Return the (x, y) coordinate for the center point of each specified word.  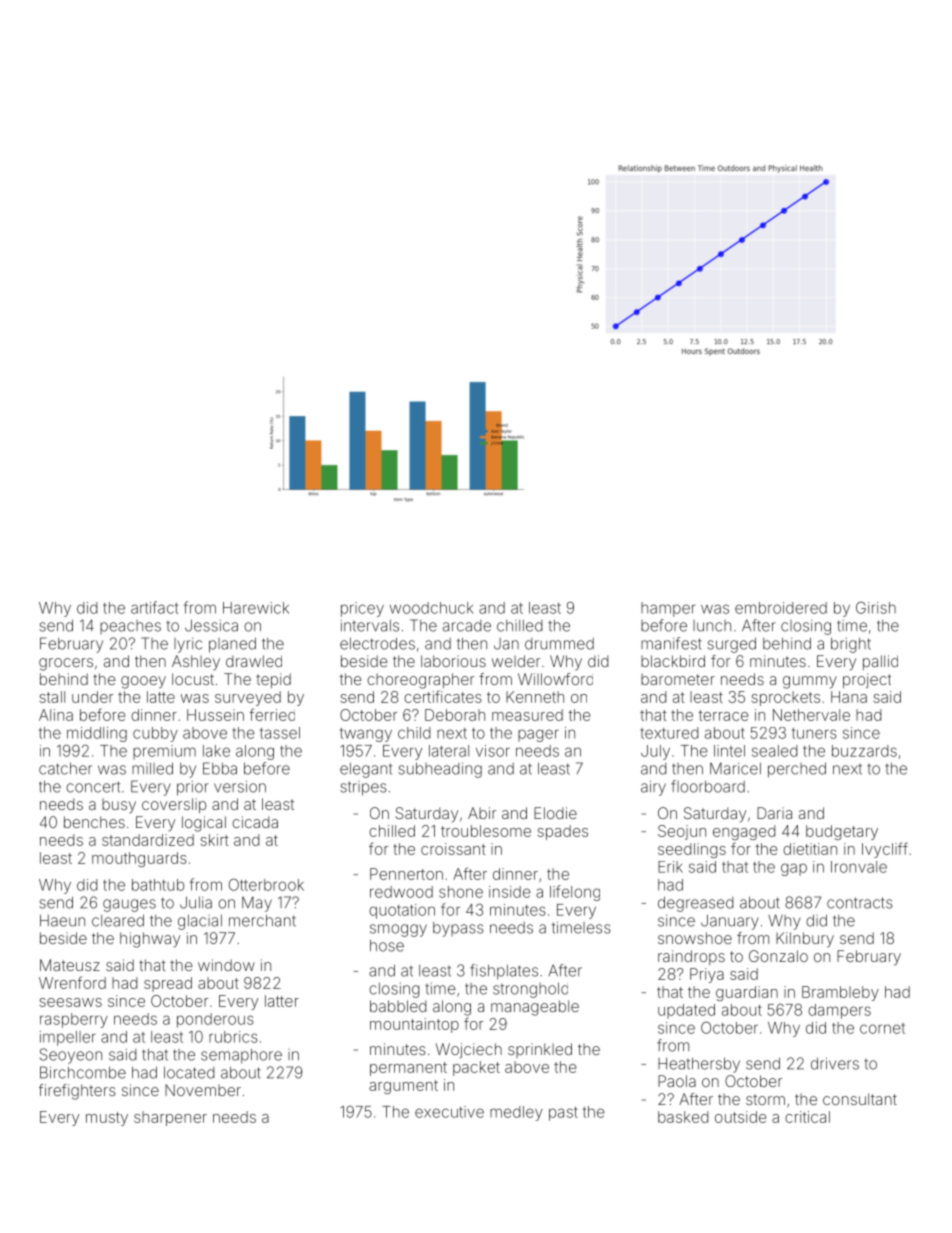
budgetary (842, 832)
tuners (814, 733)
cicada (255, 822)
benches (94, 822)
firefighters (77, 1092)
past (563, 1114)
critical (807, 1117)
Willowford (555, 679)
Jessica (211, 625)
